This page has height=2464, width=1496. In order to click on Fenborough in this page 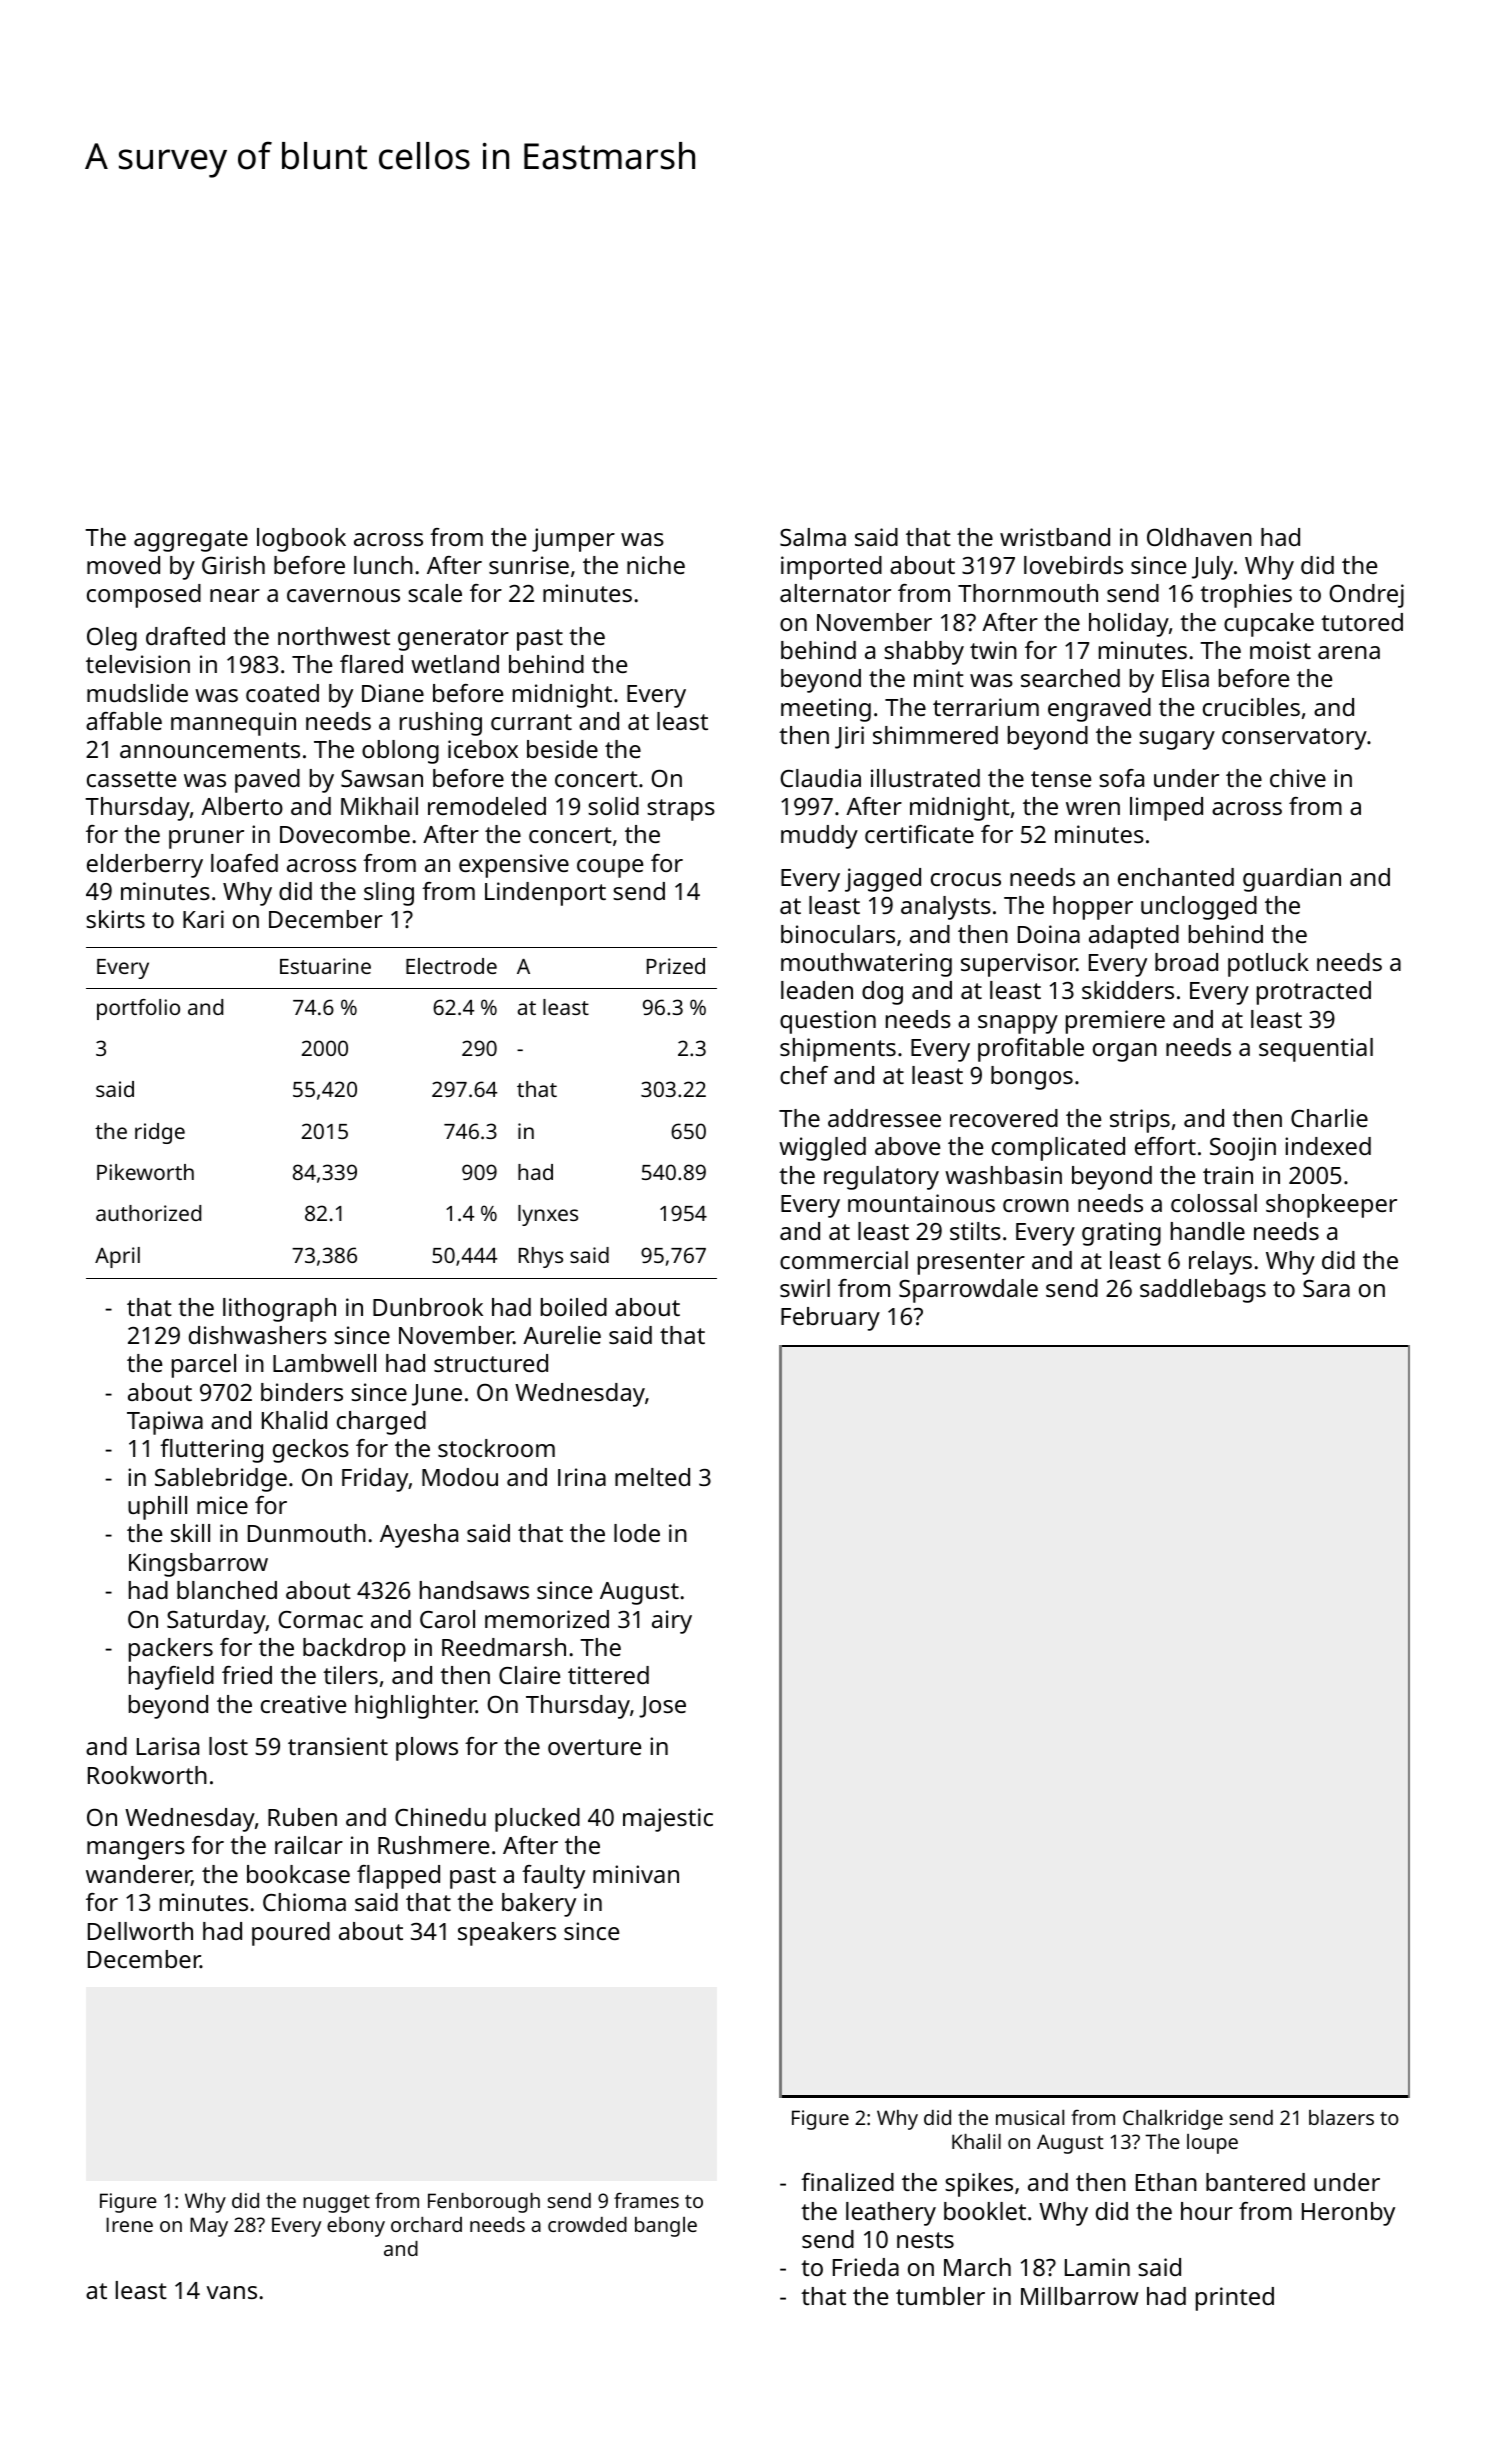, I will do `click(484, 2203)`.
